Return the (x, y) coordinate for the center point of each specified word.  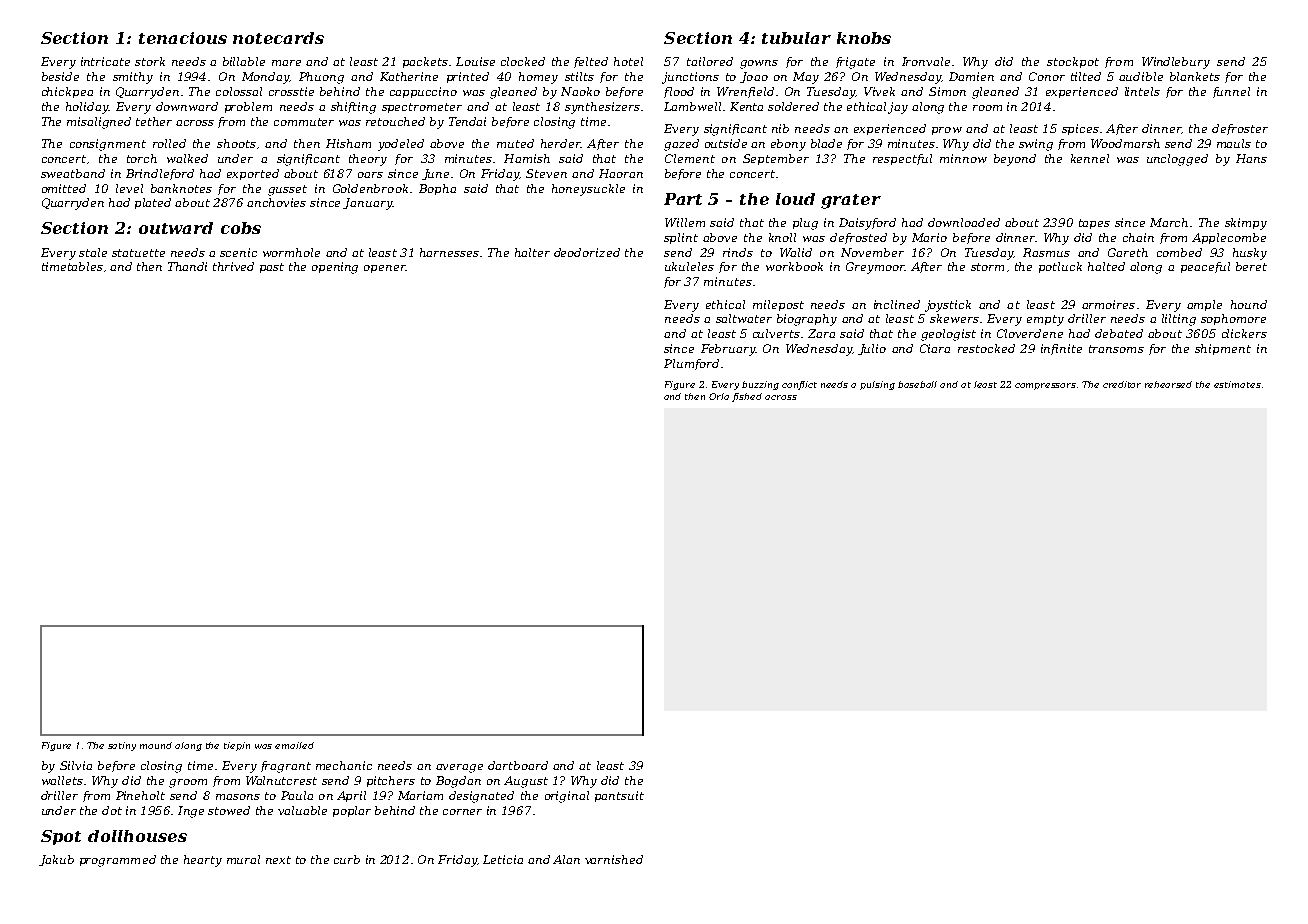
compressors (1045, 386)
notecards (278, 38)
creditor (1122, 384)
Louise (475, 61)
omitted (64, 188)
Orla (719, 396)
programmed (118, 861)
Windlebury (1176, 63)
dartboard (518, 765)
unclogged (1177, 160)
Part (683, 199)
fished (747, 397)
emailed (294, 745)
